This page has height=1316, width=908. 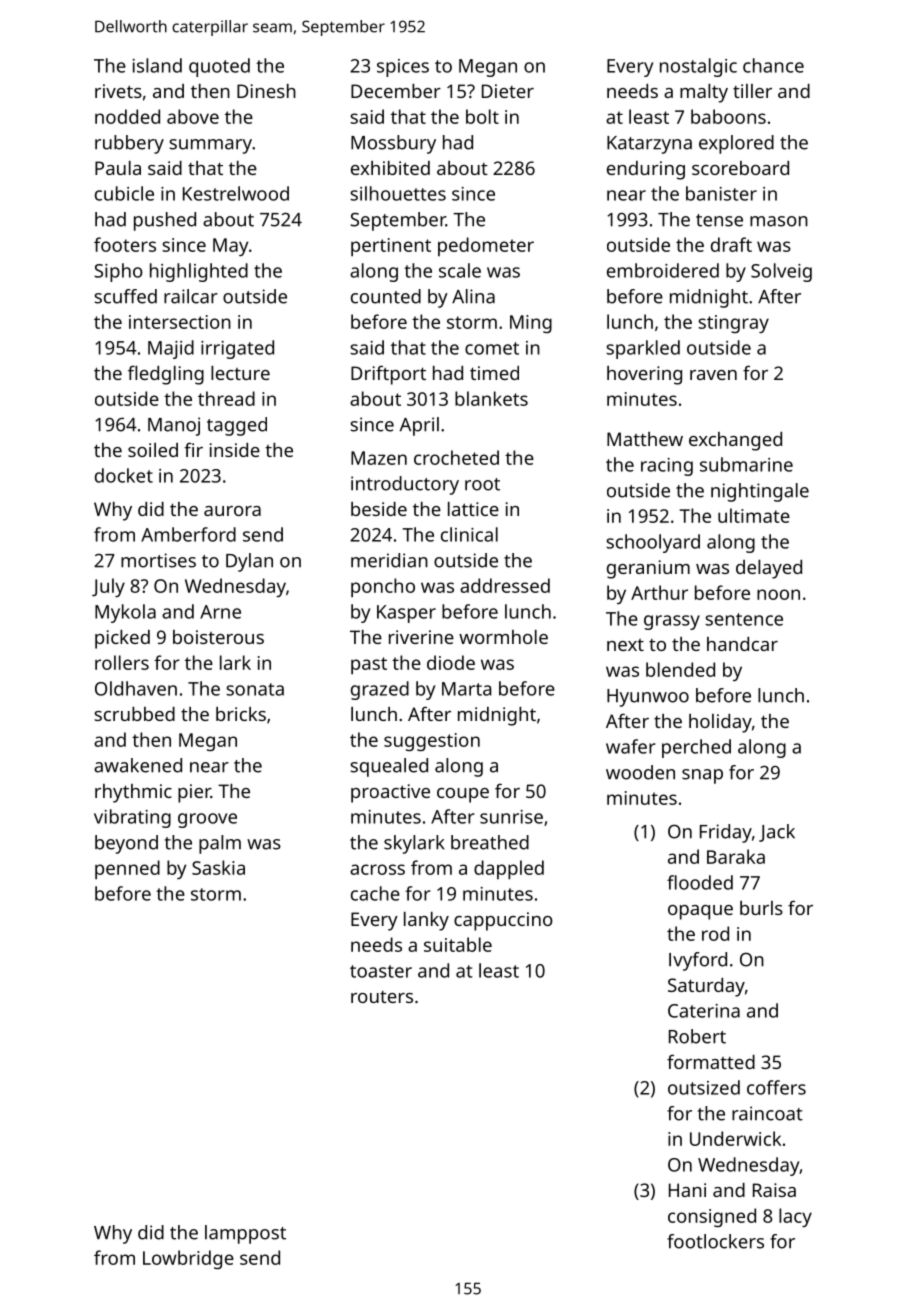 What do you see at coordinates (166, 375) in the page?
I see `fledgling` at bounding box center [166, 375].
